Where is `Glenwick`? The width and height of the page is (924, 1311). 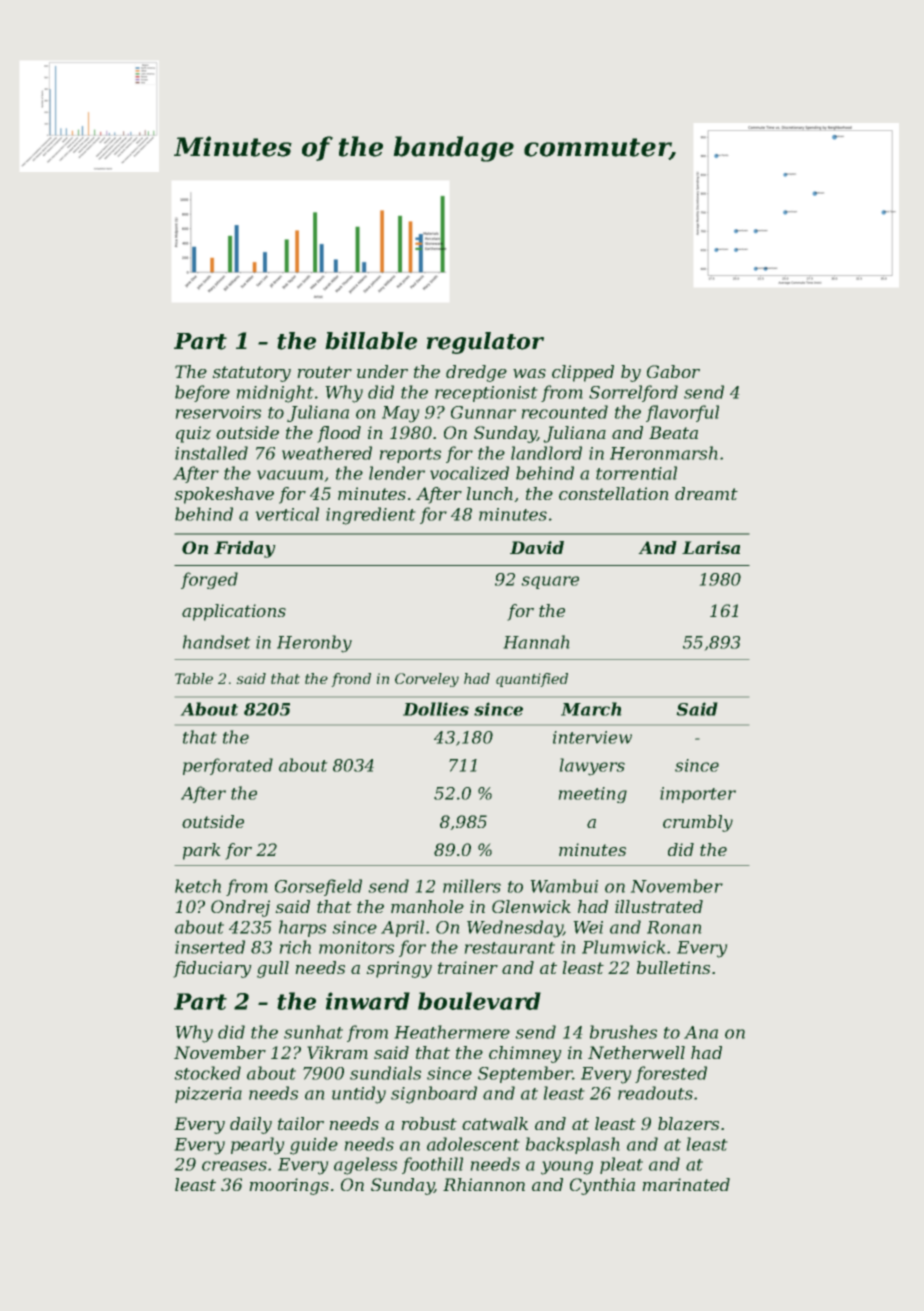
Glenwick is located at coordinates (531, 906).
